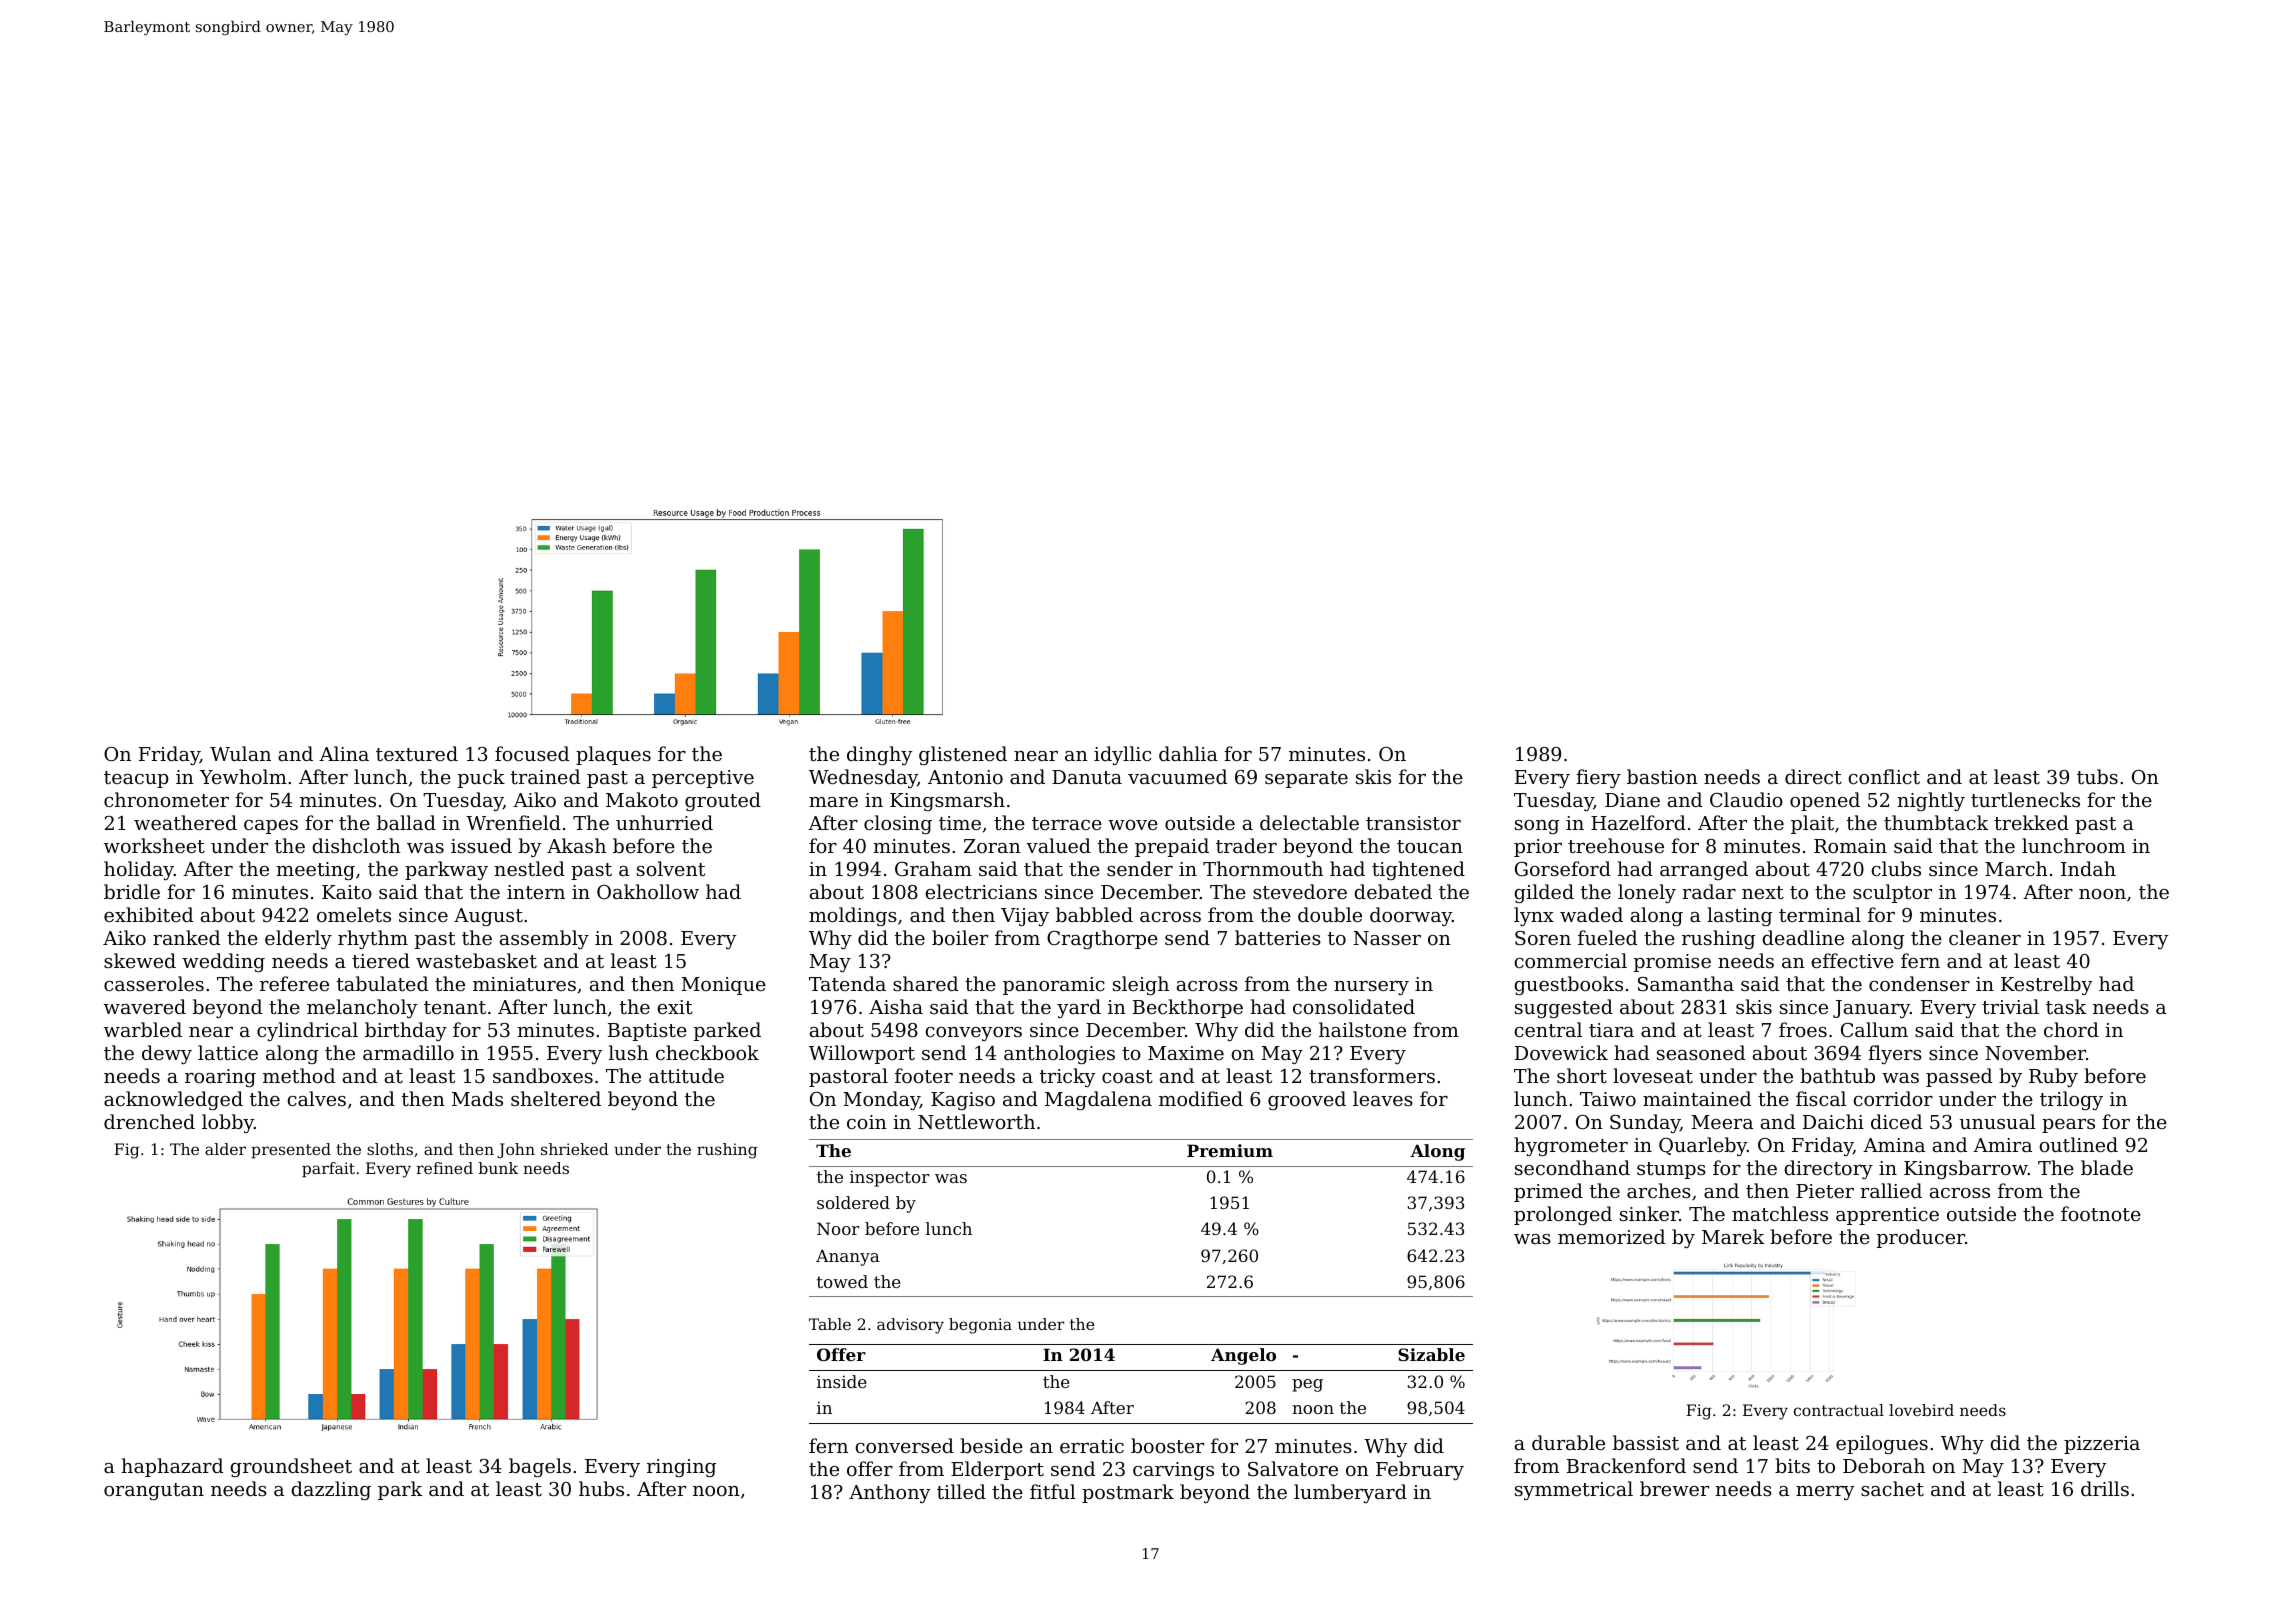 The height and width of the screenshot is (1614, 2282). Describe the element at coordinates (291, 1467) in the screenshot. I see `groundsheet` at that location.
